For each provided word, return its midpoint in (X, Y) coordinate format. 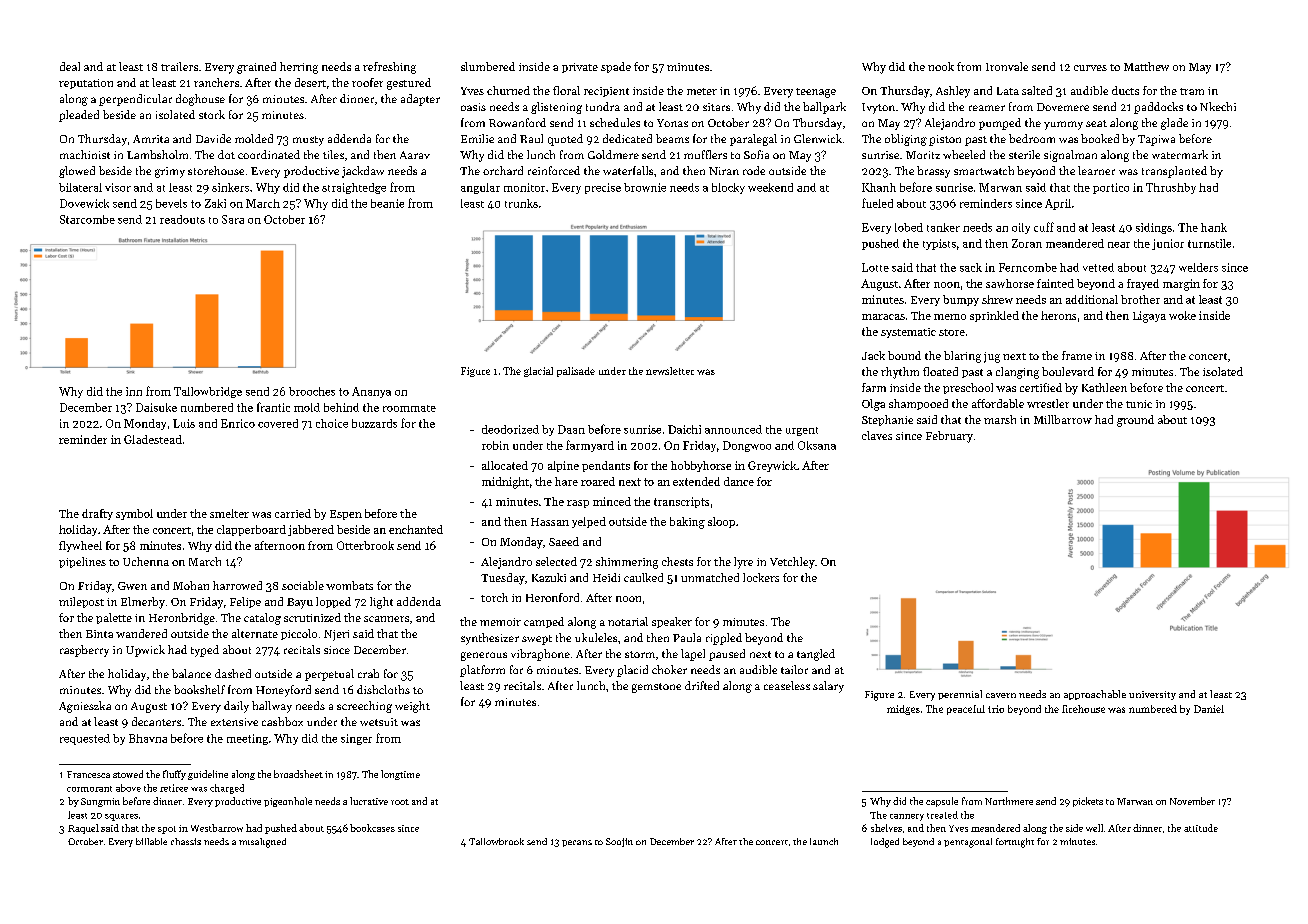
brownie (645, 187)
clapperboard (251, 530)
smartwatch (984, 170)
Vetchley (792, 563)
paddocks (1158, 108)
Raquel (83, 829)
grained (256, 68)
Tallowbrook (496, 841)
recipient (606, 92)
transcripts (681, 502)
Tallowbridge (208, 392)
